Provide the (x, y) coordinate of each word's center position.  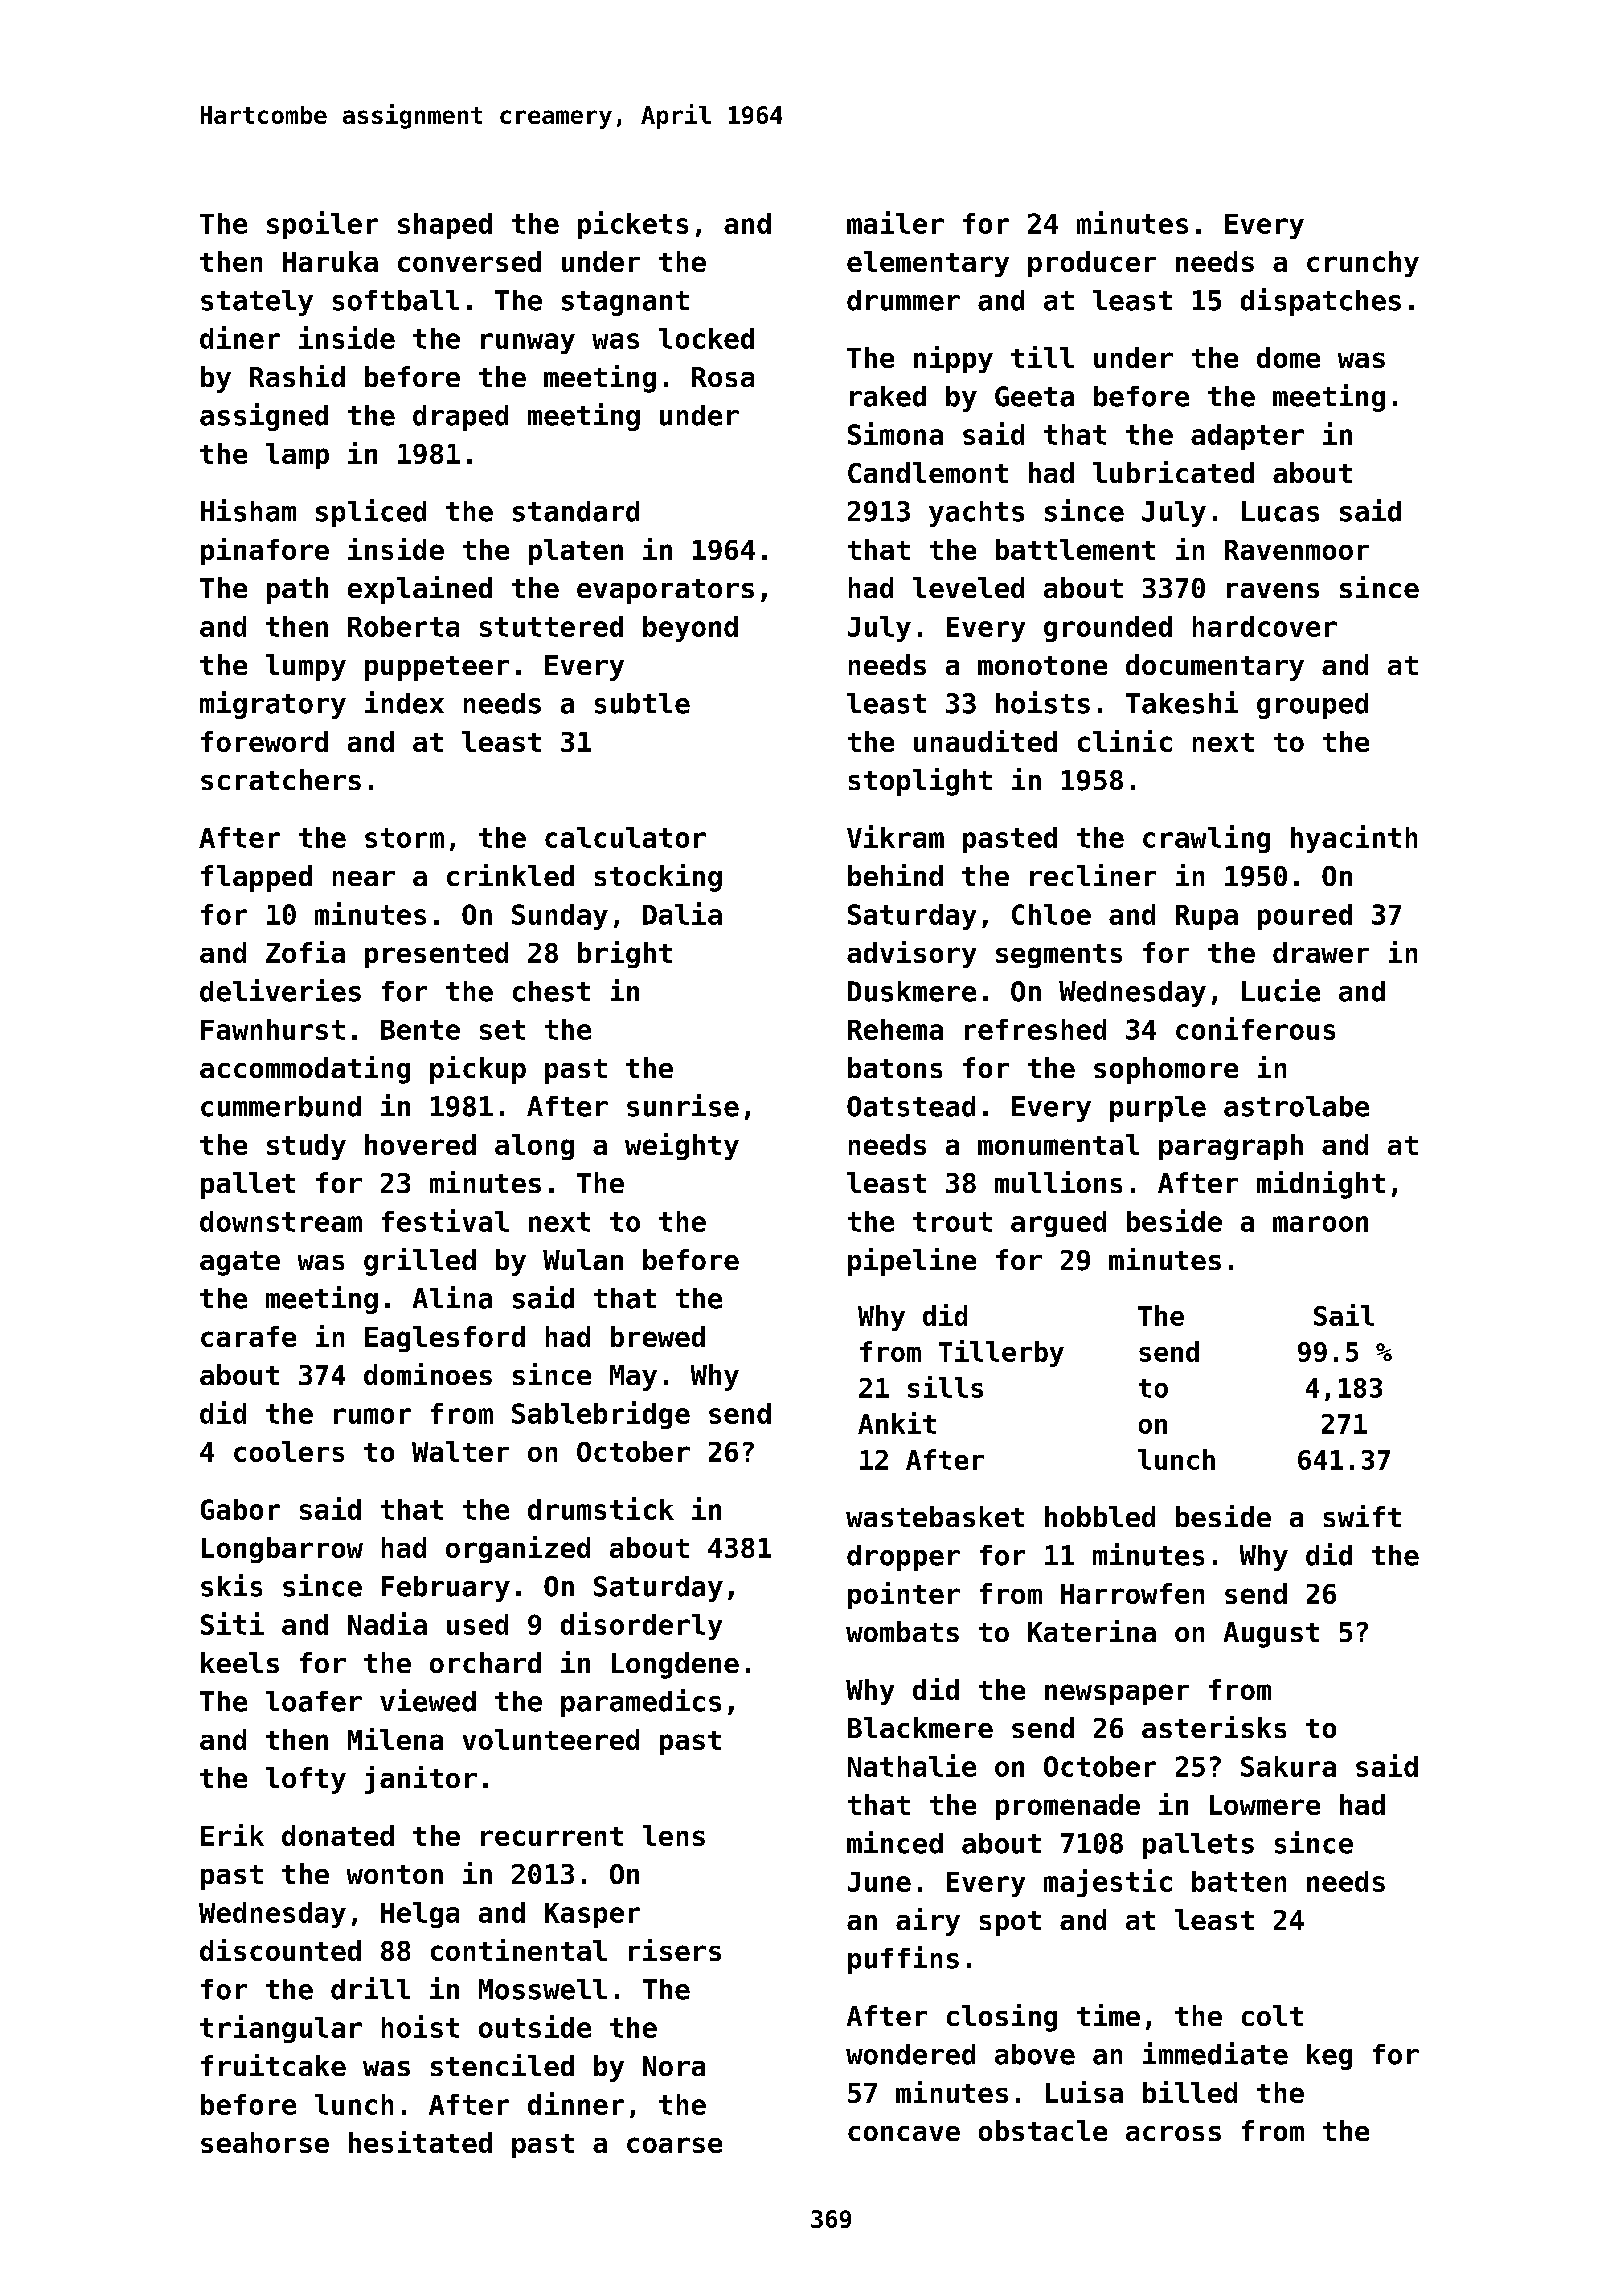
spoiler (322, 225)
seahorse (265, 2142)
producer (1092, 264)
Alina (452, 1297)
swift (1362, 1516)
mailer (895, 222)
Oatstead (911, 1106)
